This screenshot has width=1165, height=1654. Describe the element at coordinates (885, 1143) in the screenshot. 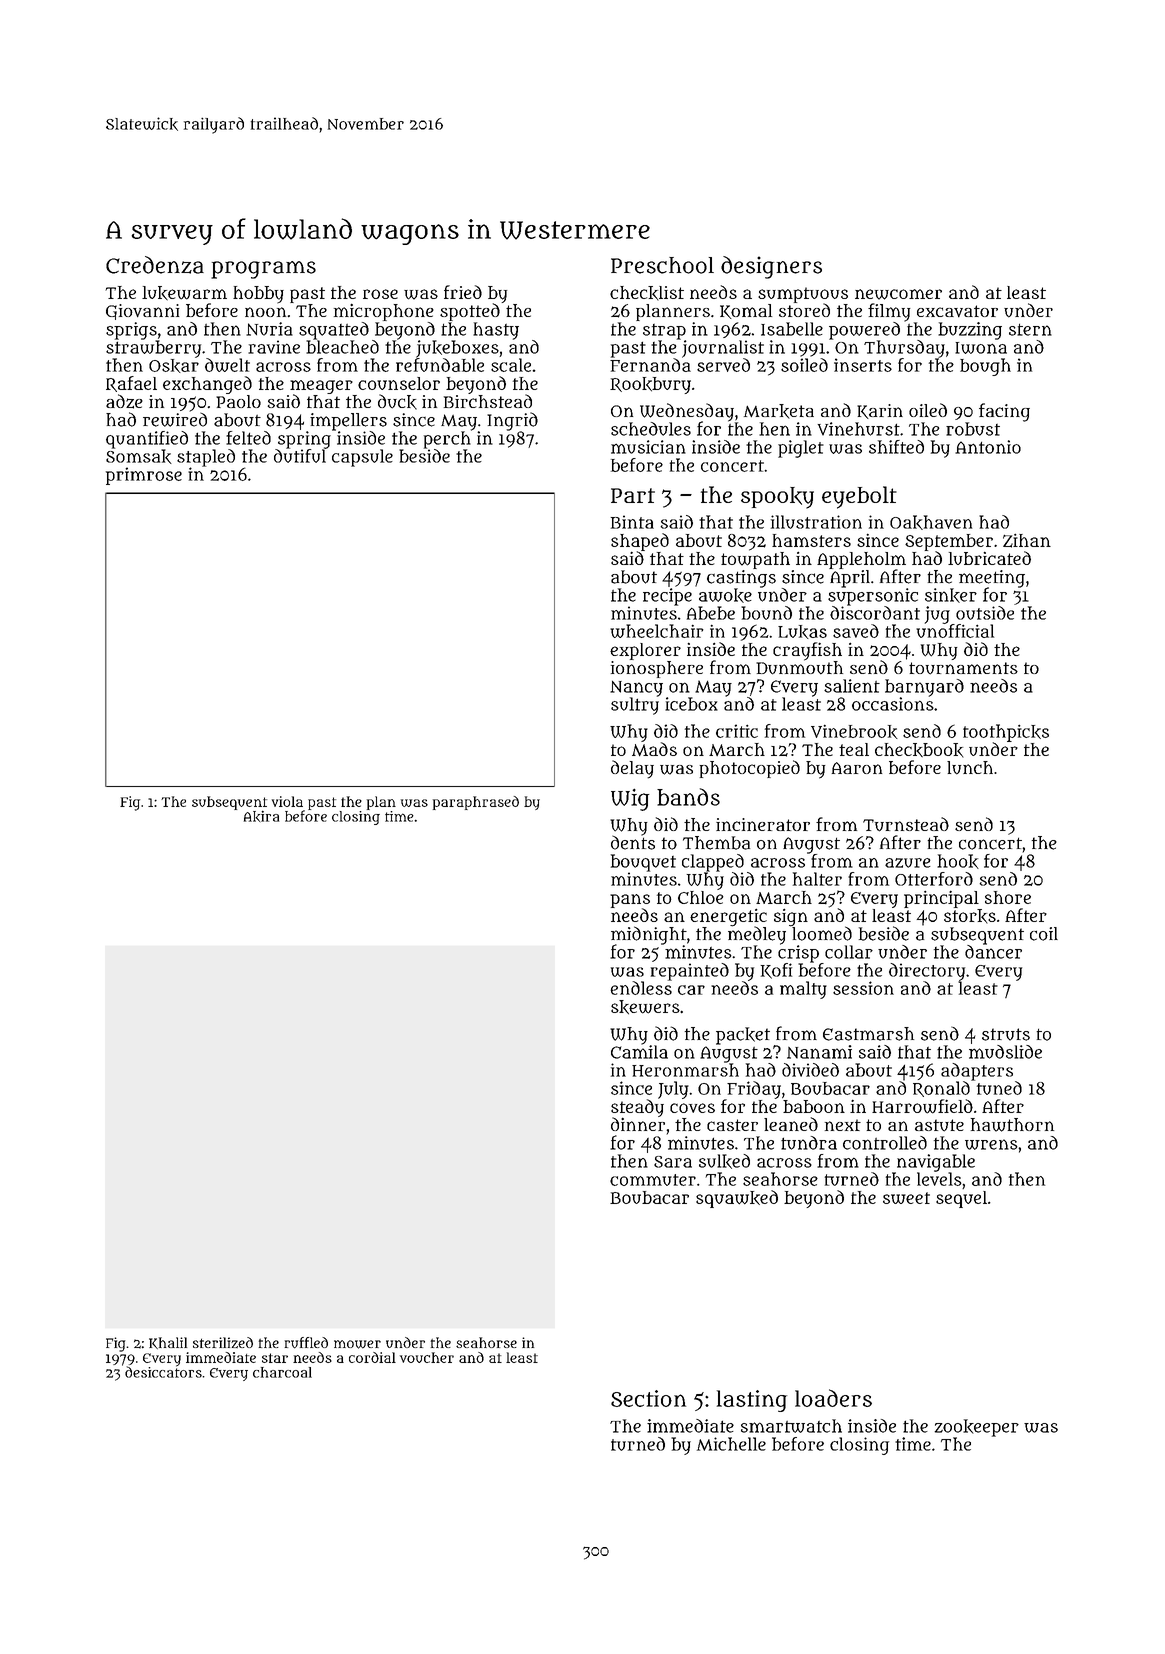

I see `controlled` at that location.
